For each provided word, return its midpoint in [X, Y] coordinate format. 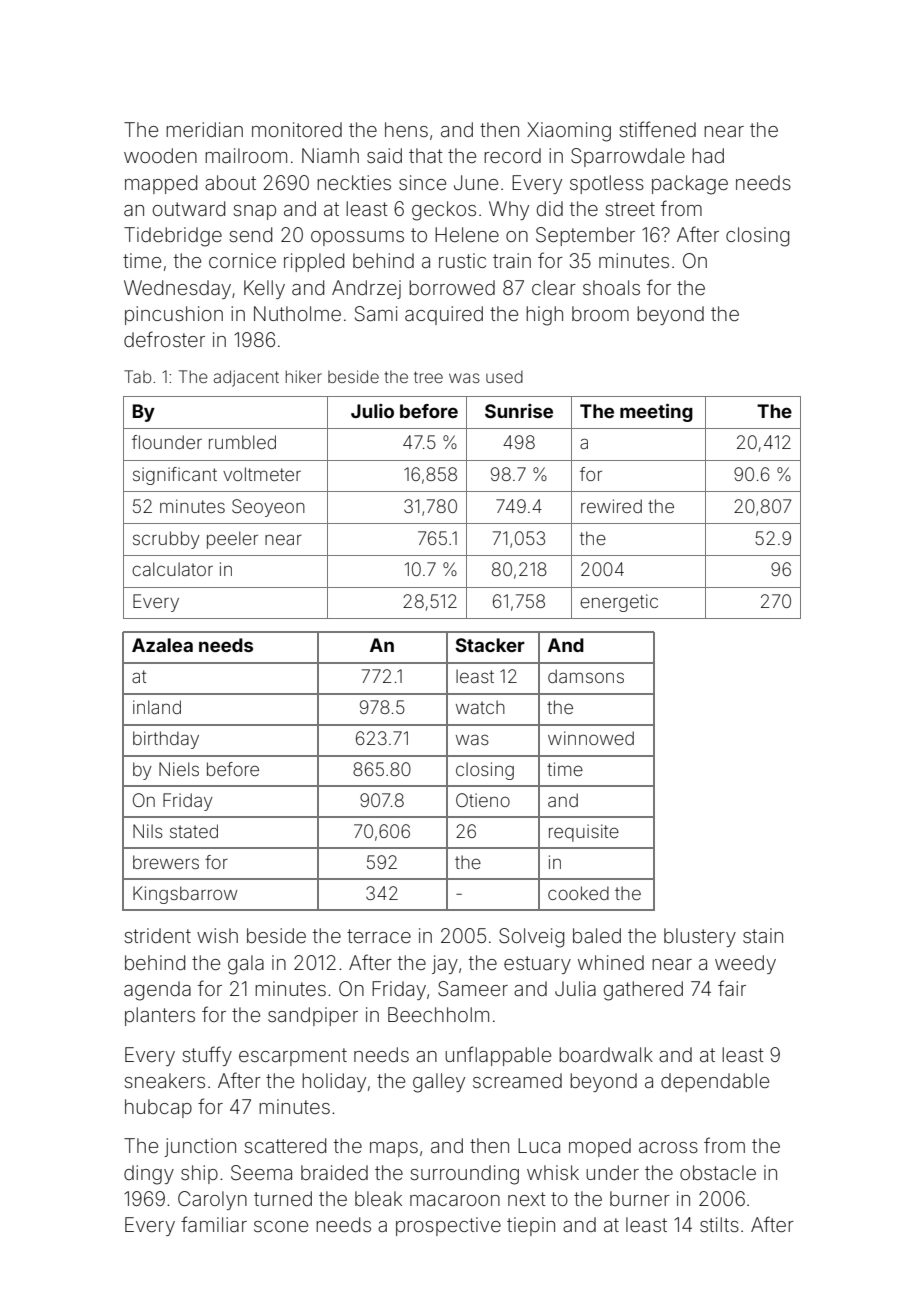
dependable [715, 1082]
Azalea [162, 645]
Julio [372, 411]
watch [480, 707]
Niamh [330, 155]
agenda [157, 991]
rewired [611, 506]
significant [175, 476]
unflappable [498, 1056]
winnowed [591, 738]
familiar [214, 1224]
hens [406, 129]
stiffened [657, 129]
